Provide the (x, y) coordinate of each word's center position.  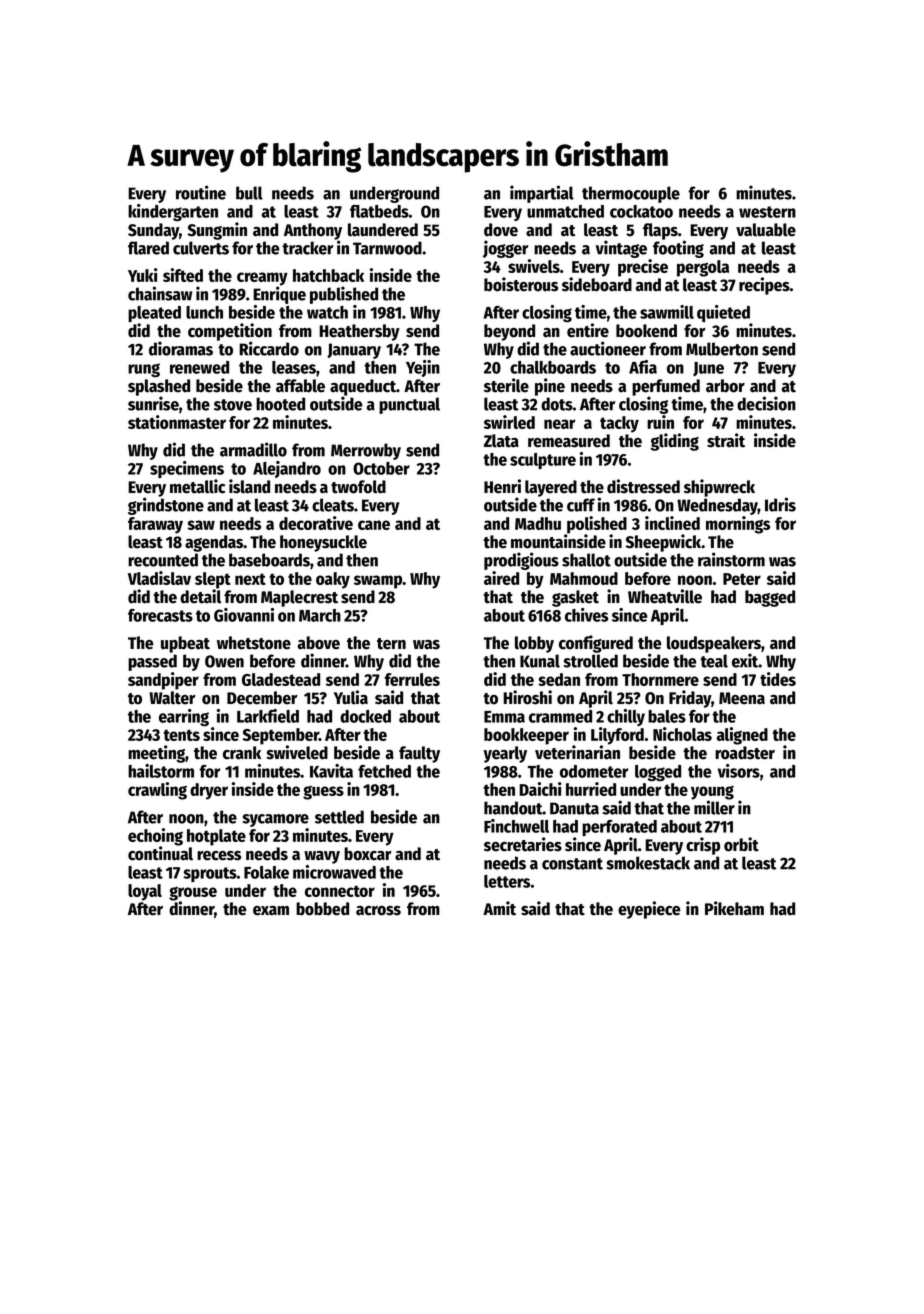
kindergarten (173, 212)
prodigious (521, 561)
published (344, 295)
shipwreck (719, 488)
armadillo (253, 449)
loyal (145, 892)
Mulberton (722, 349)
